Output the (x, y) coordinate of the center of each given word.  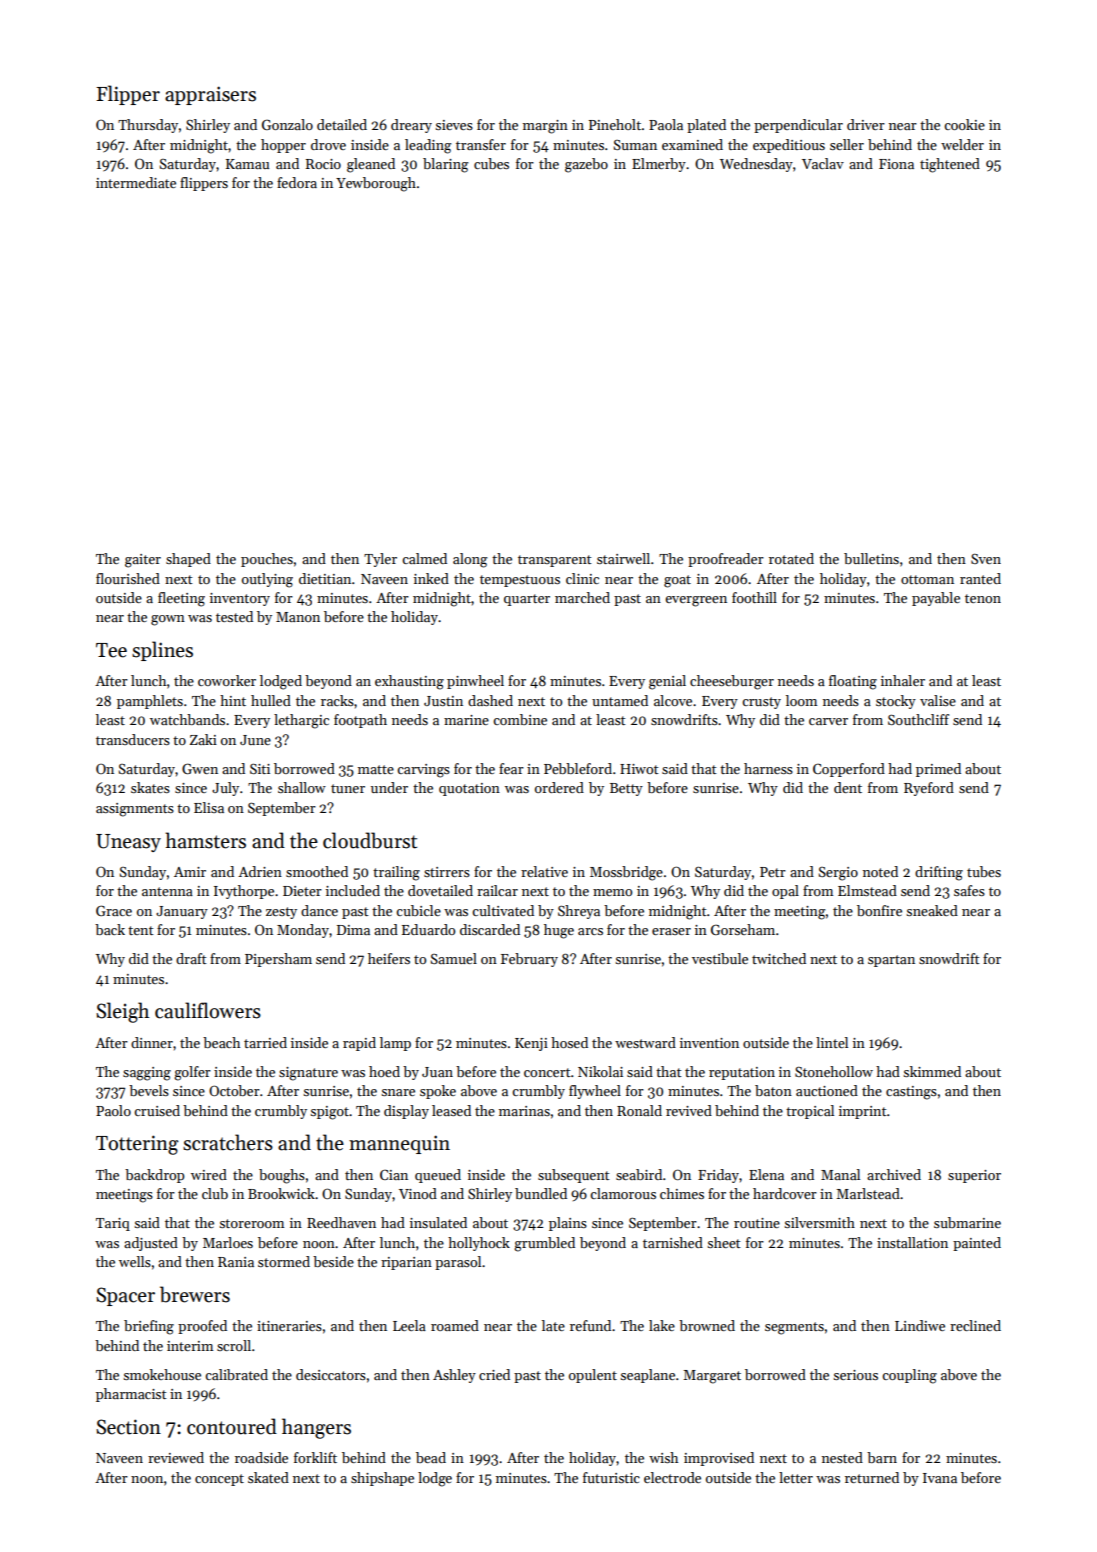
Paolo (113, 1110)
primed (938, 770)
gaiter (143, 561)
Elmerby (659, 165)
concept (219, 1480)
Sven (986, 558)
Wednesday (756, 165)
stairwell (623, 558)
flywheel (595, 1092)
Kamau (247, 164)
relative (544, 871)
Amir (190, 872)
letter (796, 1477)
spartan (891, 961)
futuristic (611, 1477)
